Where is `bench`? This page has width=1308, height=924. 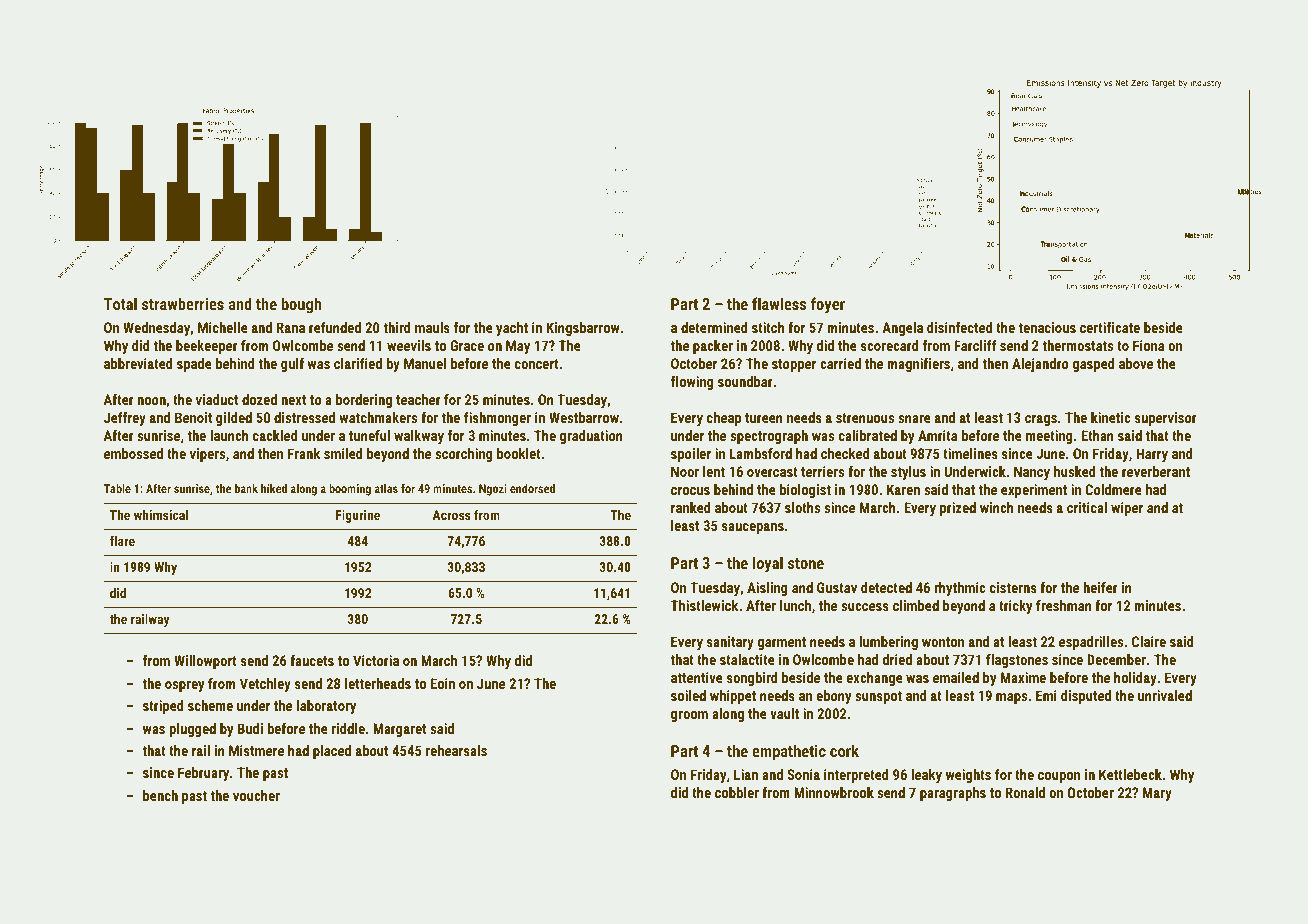
bench is located at coordinates (160, 795).
